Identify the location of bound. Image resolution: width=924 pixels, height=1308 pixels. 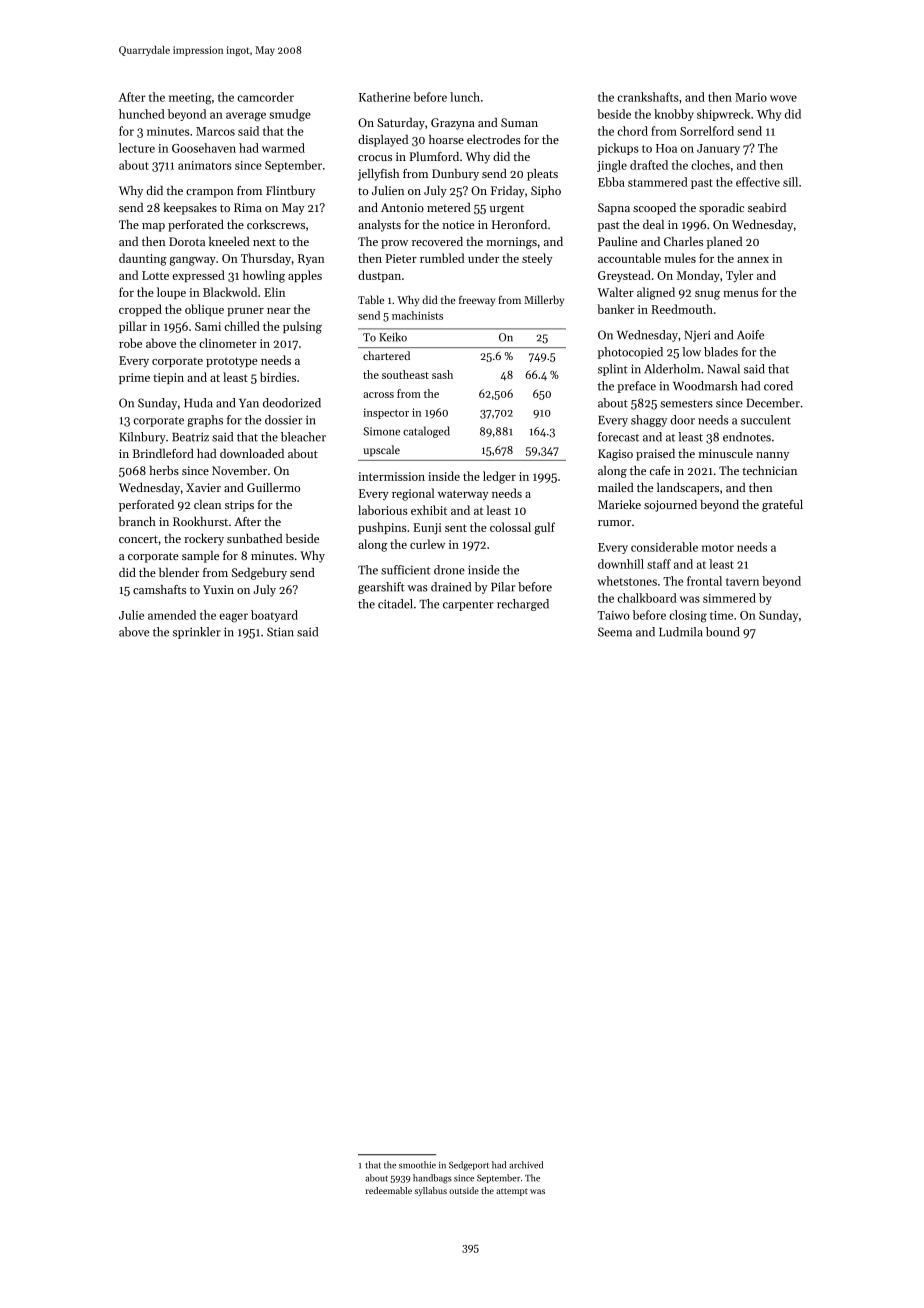
(723, 632).
